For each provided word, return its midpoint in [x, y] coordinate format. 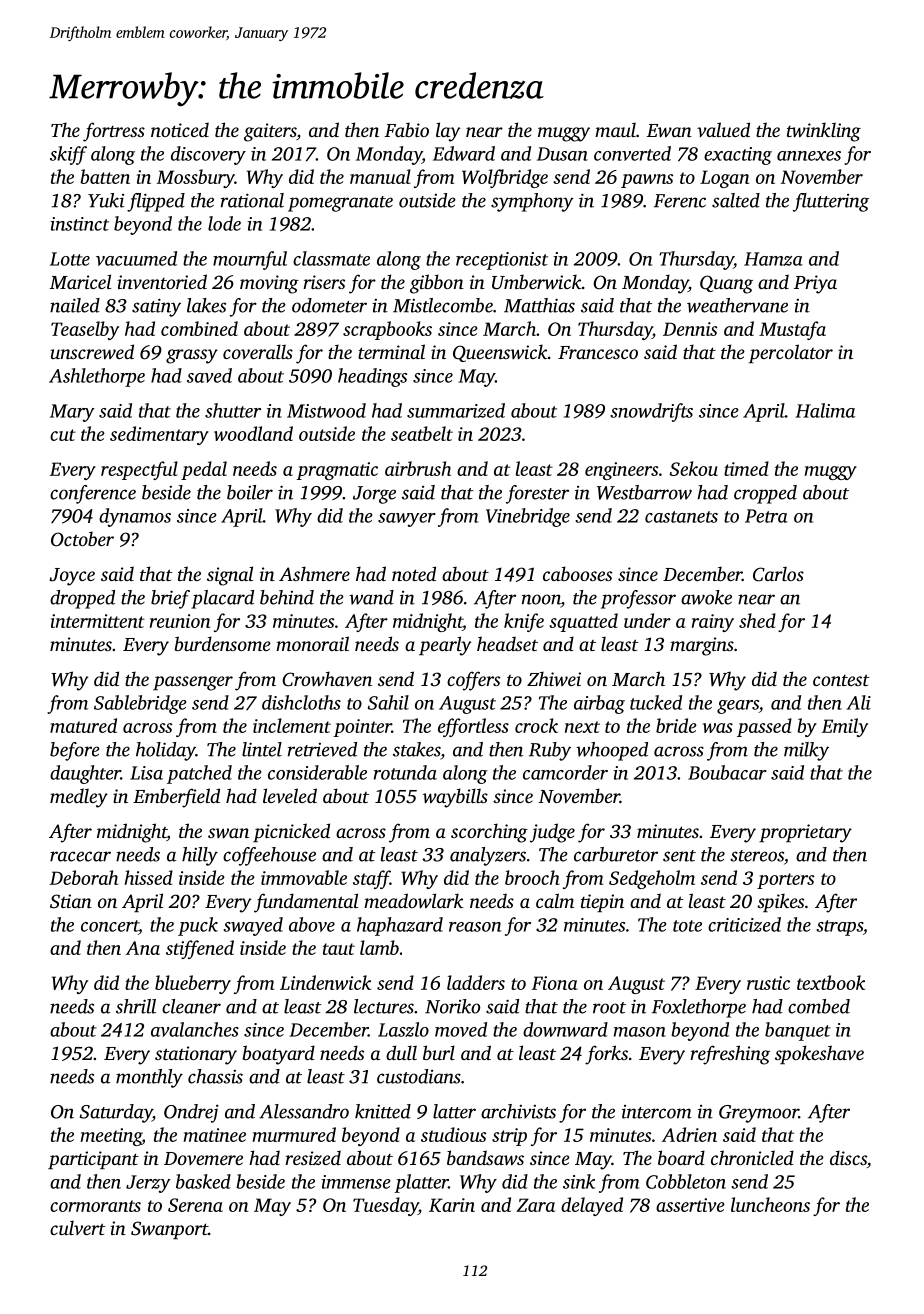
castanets [681, 517]
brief [170, 599]
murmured [294, 1134]
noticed [180, 129]
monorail [312, 643]
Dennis [690, 329]
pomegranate [340, 204]
